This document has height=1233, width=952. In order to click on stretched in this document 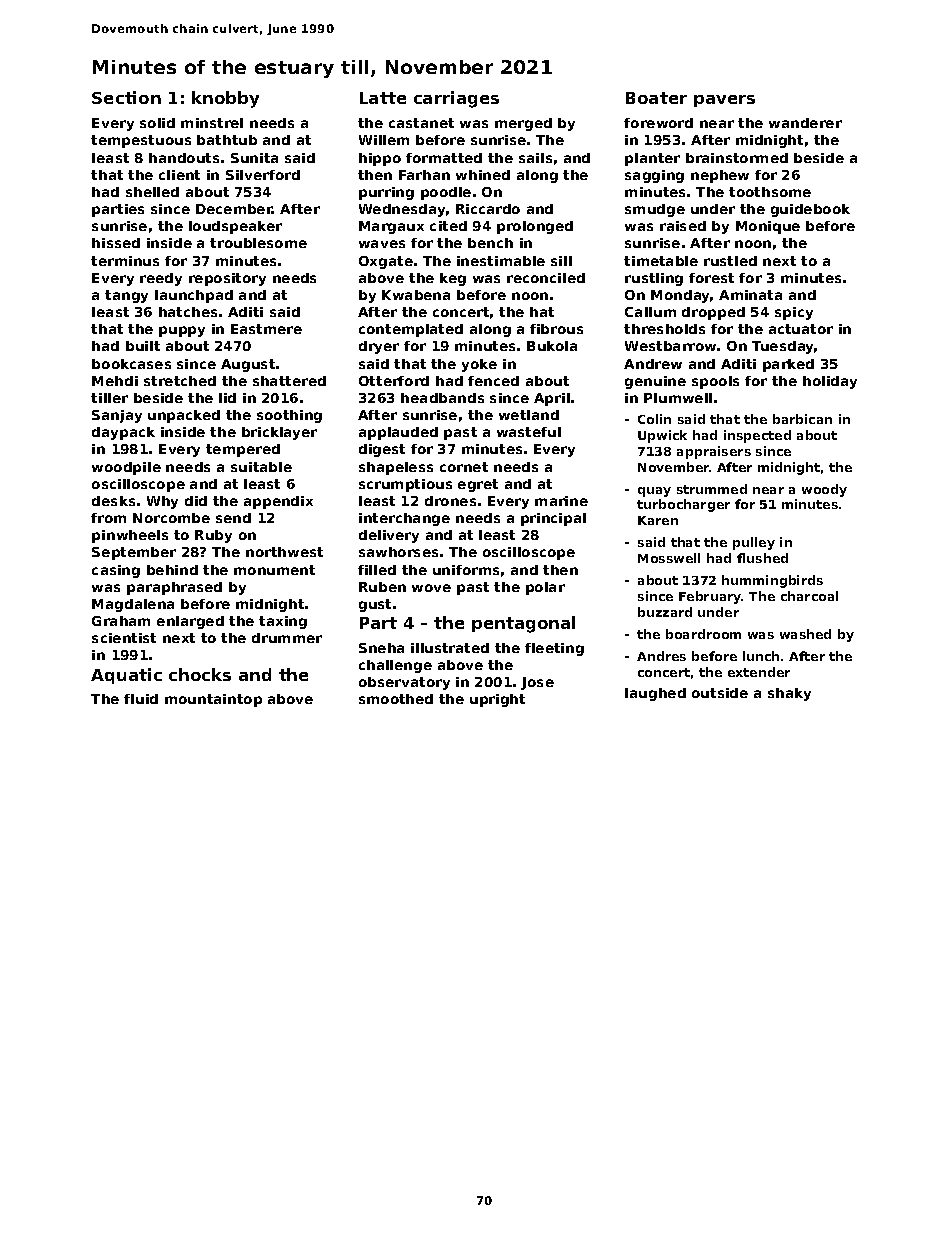, I will do `click(180, 381)`.
